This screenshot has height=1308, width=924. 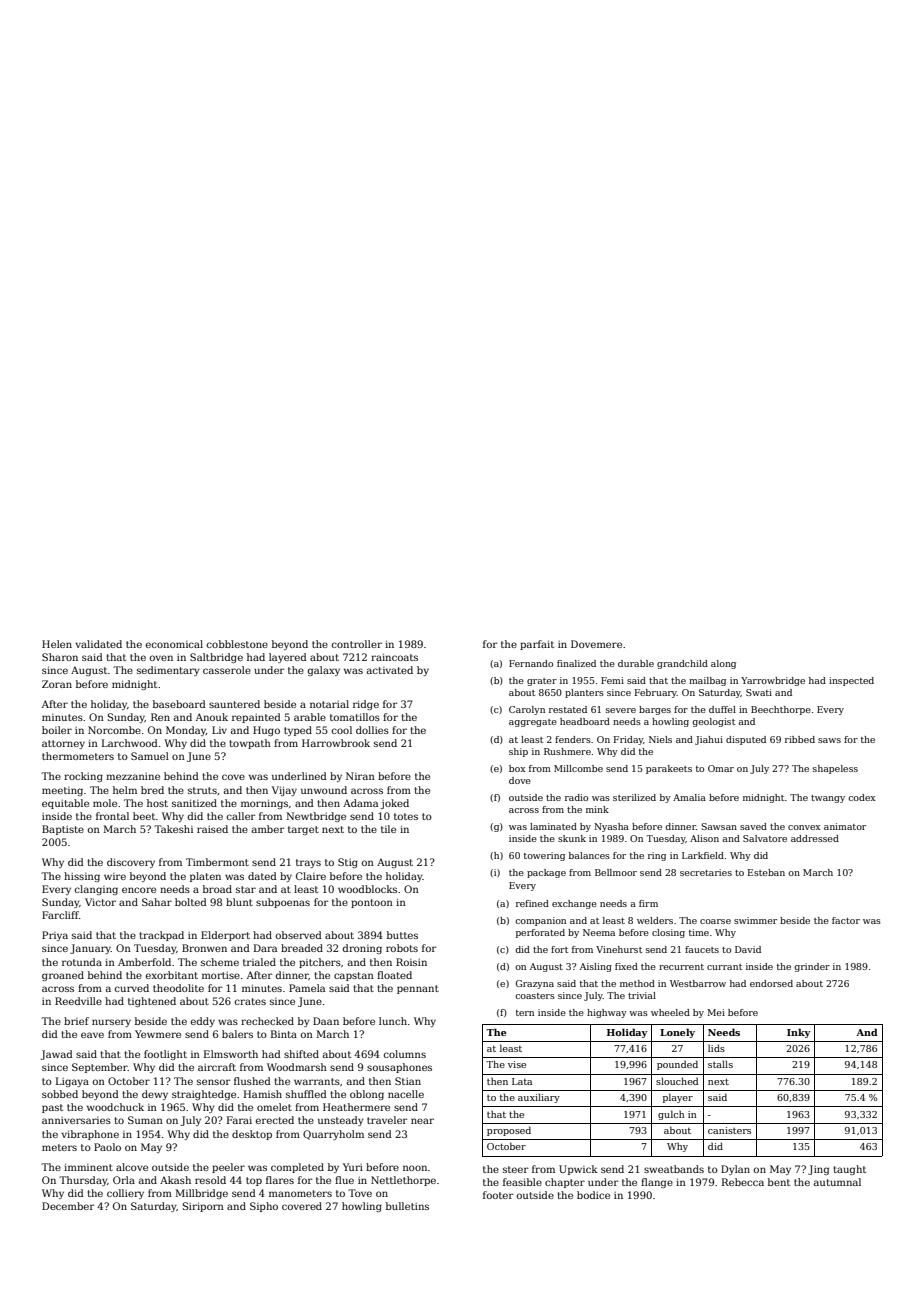 What do you see at coordinates (755, 920) in the screenshot?
I see `swimmer` at bounding box center [755, 920].
